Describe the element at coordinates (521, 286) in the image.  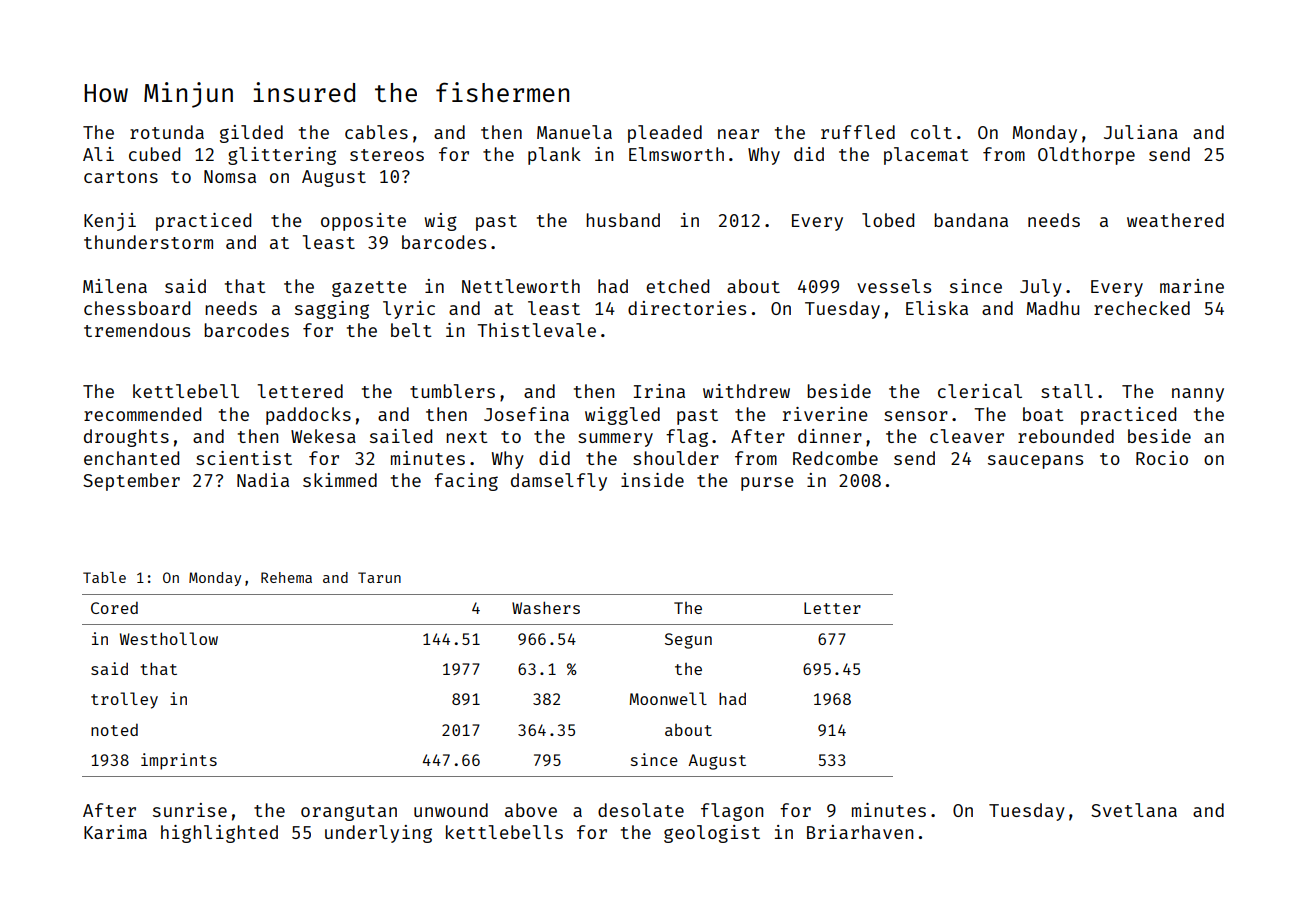
I see `Nettleworth` at that location.
